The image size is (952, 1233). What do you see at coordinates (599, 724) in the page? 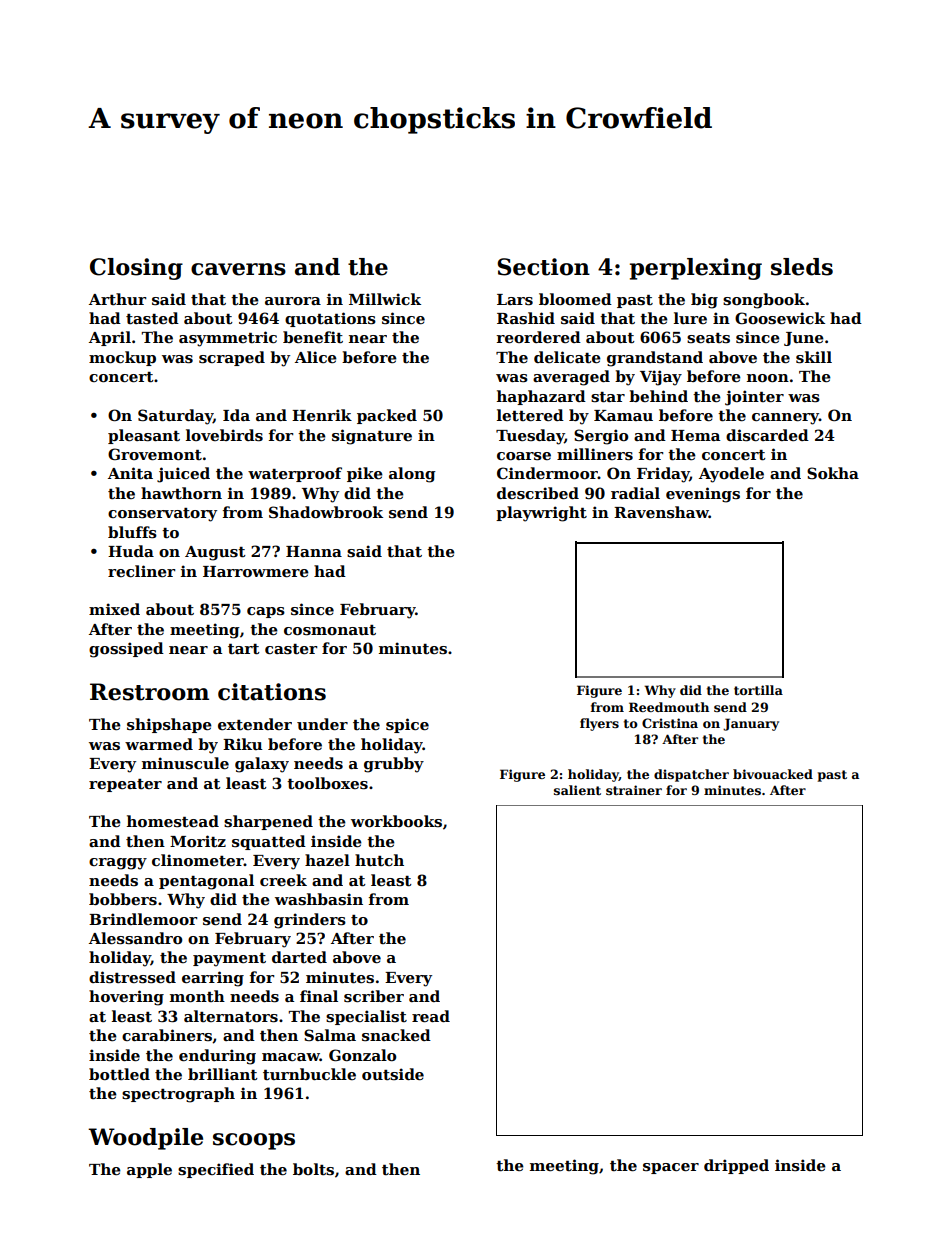
I see `flyers` at bounding box center [599, 724].
